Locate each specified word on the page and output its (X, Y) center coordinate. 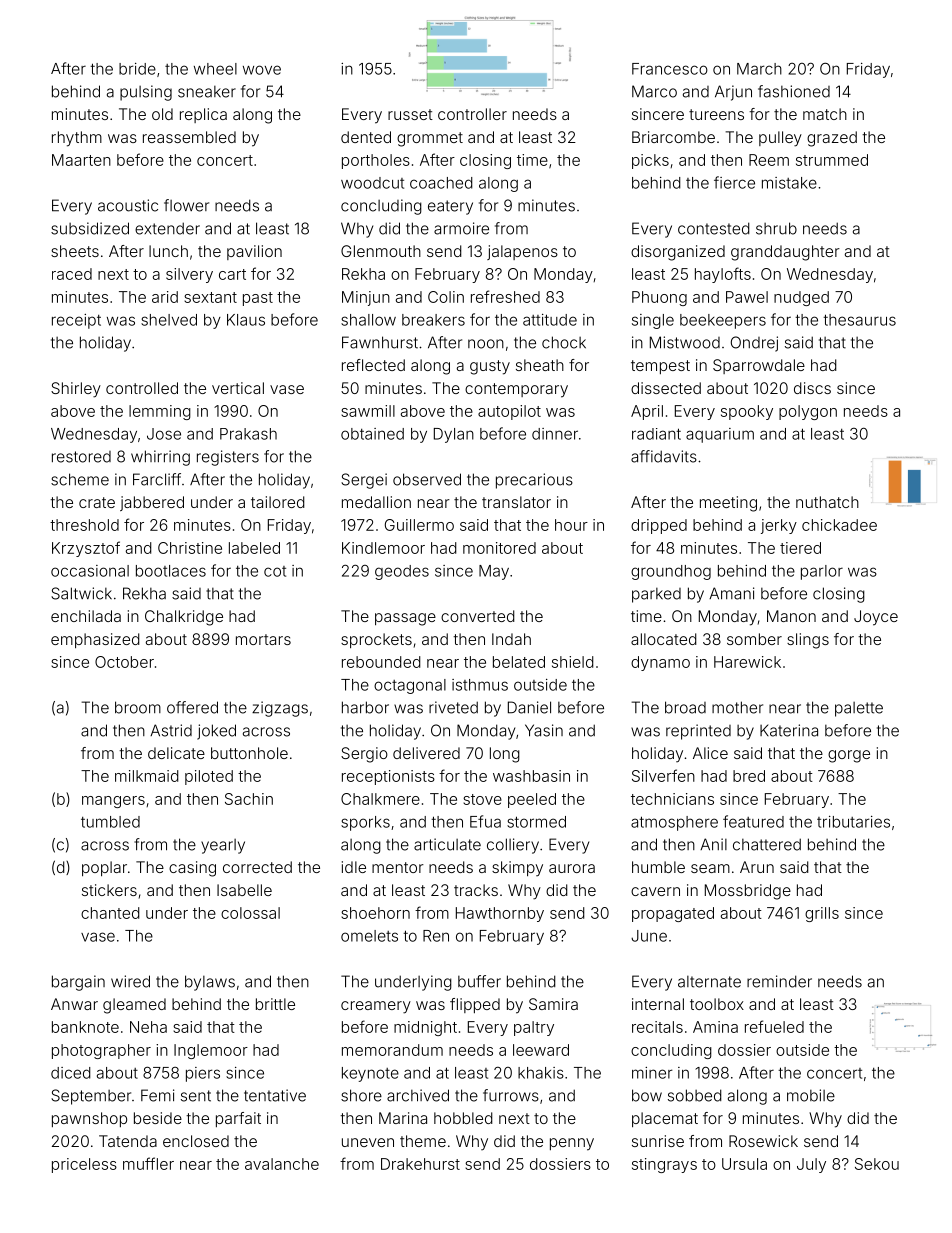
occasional (90, 571)
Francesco (670, 69)
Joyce (876, 618)
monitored (499, 548)
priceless (84, 1165)
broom (138, 707)
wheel (215, 69)
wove (262, 70)
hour (571, 525)
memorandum (392, 1050)
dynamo (660, 663)
